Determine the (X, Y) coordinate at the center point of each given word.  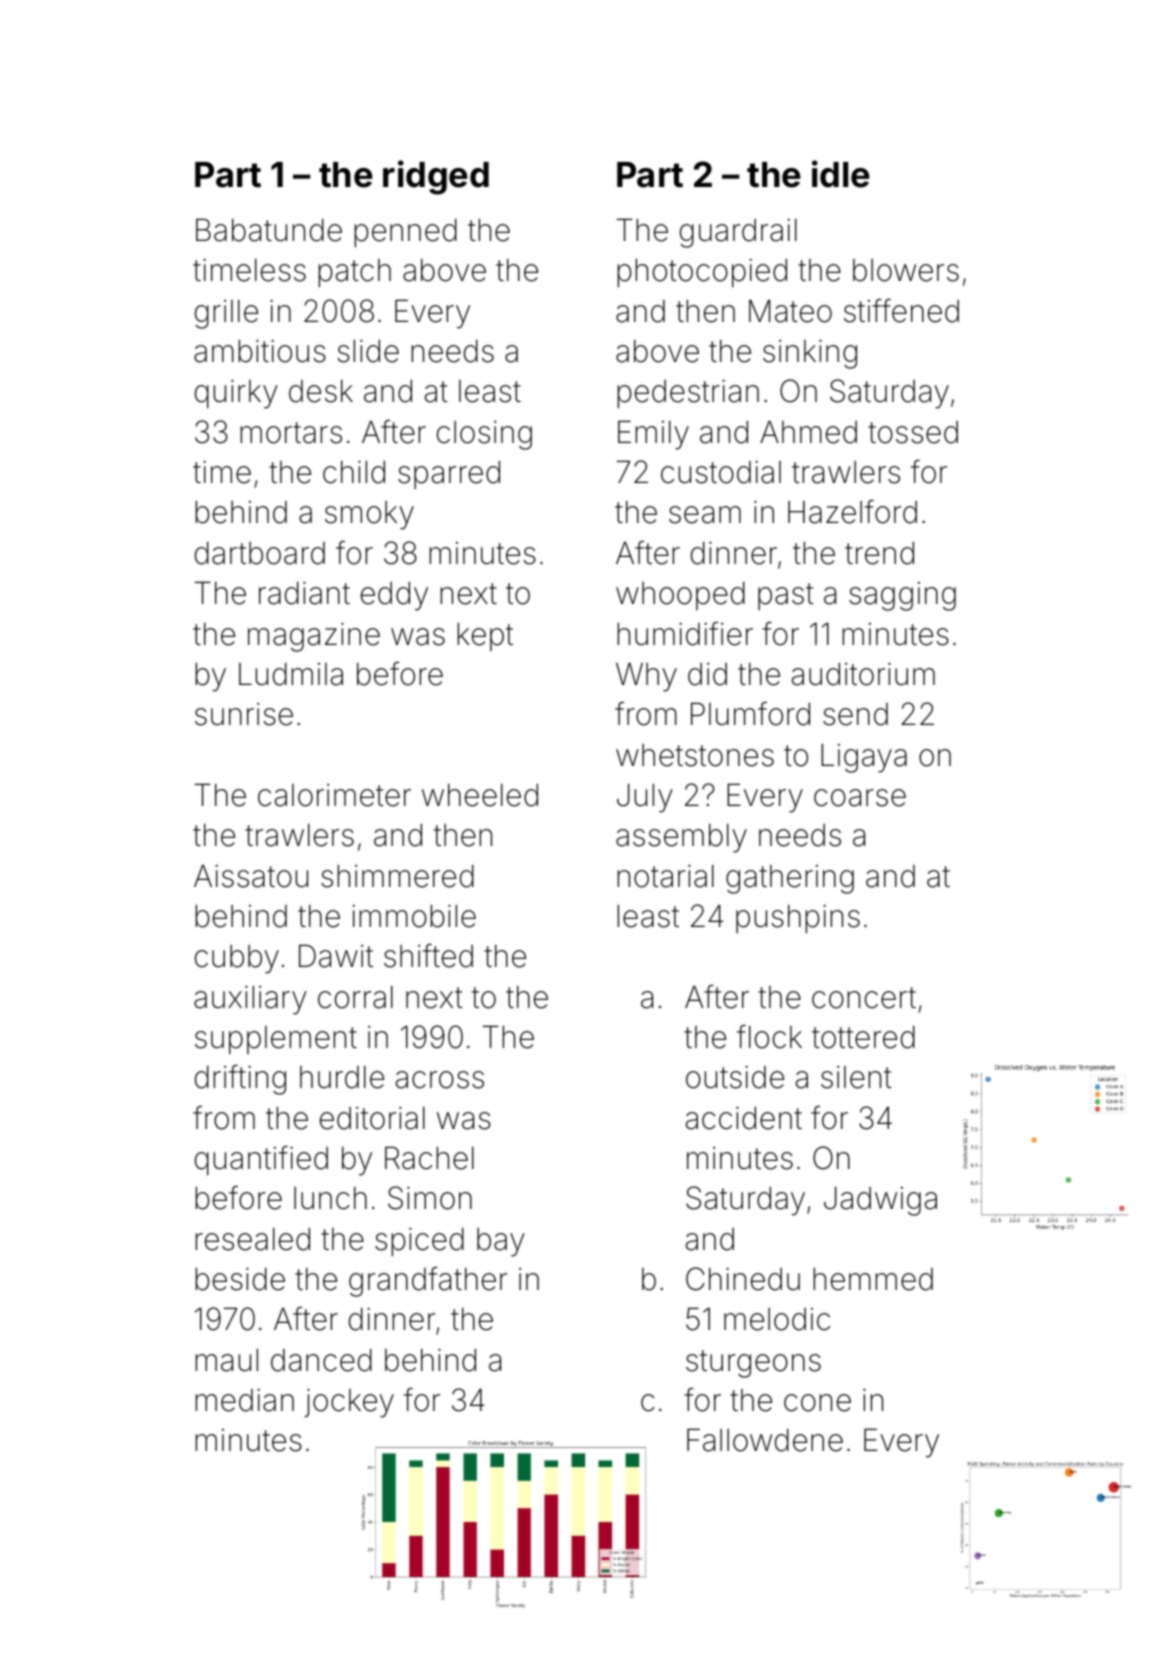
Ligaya (864, 758)
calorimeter (334, 795)
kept (485, 637)
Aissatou (251, 876)
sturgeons (753, 1364)
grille (226, 314)
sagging (902, 596)
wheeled (480, 795)
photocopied (702, 273)
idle (841, 174)
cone (817, 1403)
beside (240, 1279)
